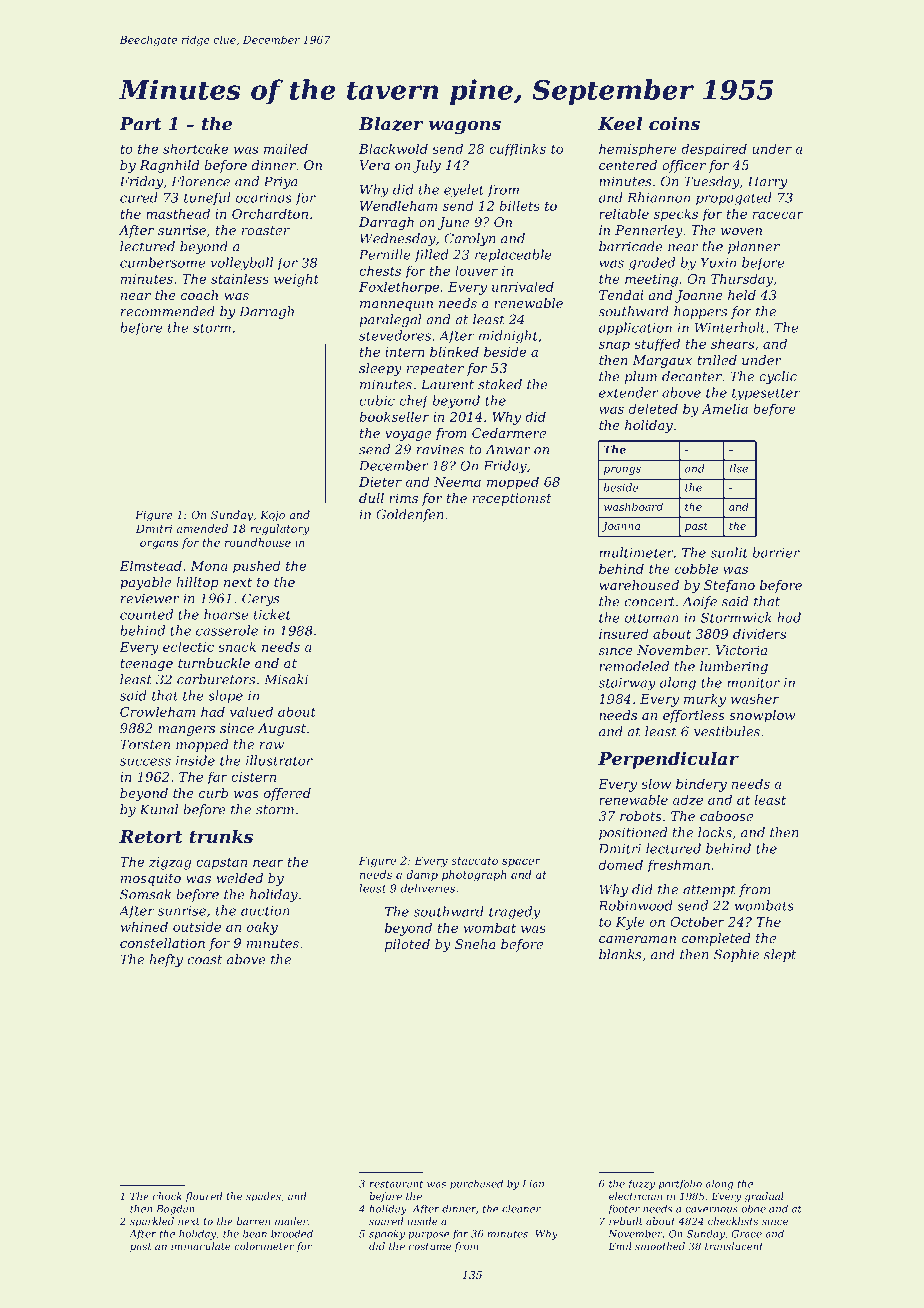 Image resolution: width=924 pixels, height=1308 pixels. Describe the element at coordinates (521, 1209) in the screenshot. I see `cleaner` at that location.
